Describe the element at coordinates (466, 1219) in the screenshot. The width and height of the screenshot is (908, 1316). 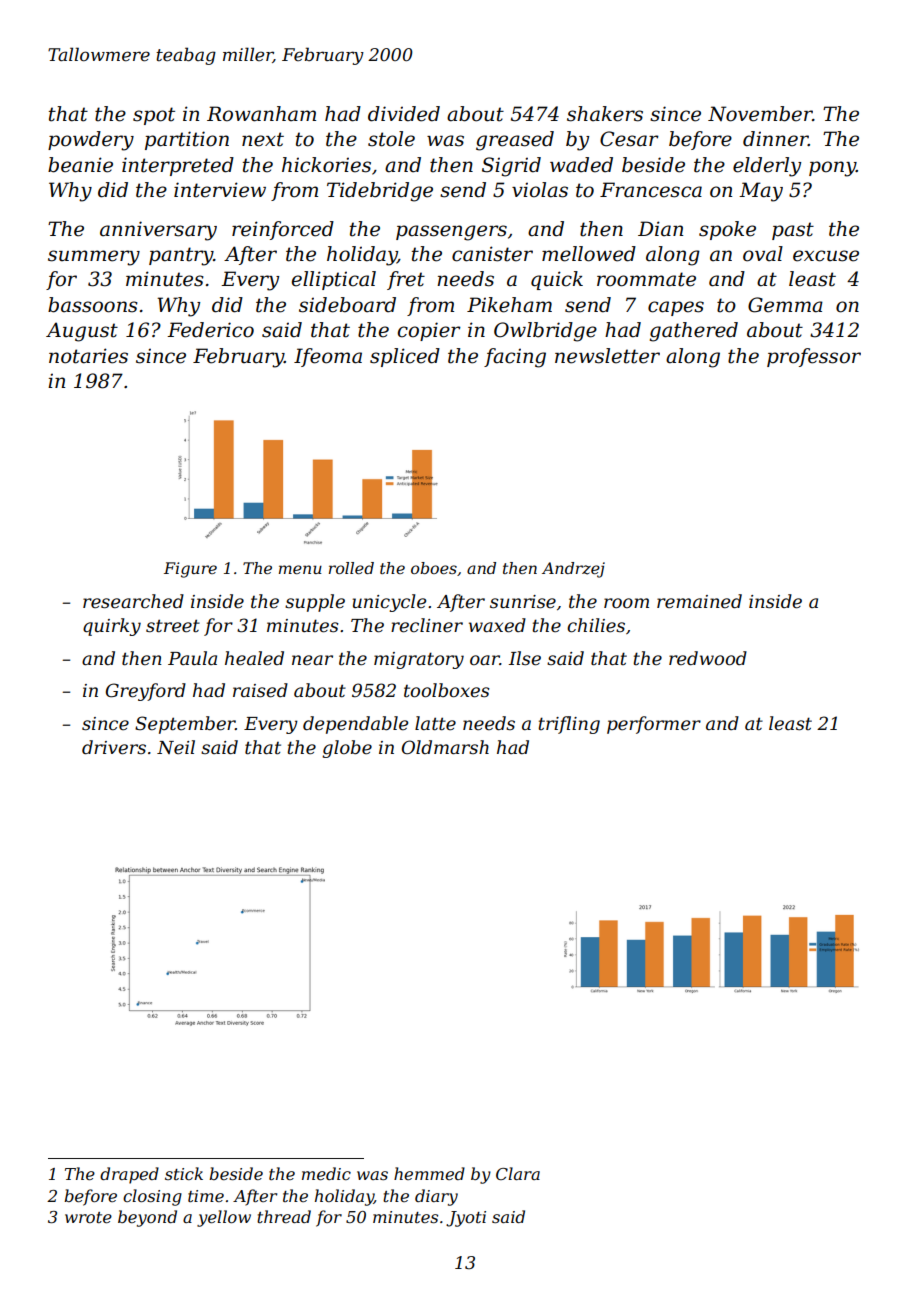
I see `Jyoti` at that location.
